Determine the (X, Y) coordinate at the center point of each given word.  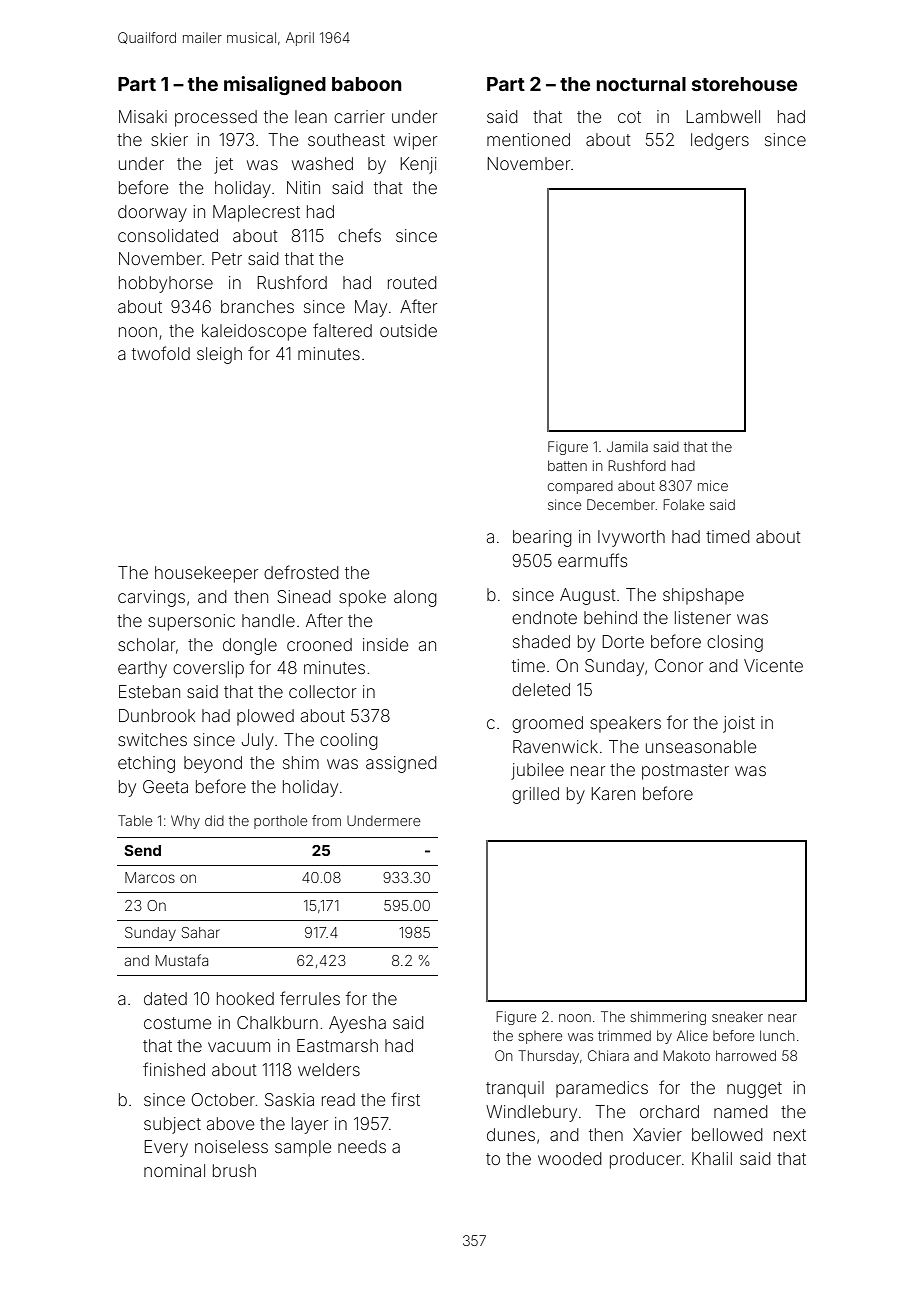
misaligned (275, 85)
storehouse (744, 84)
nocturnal (641, 84)
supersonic (191, 622)
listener (703, 617)
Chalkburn (277, 1022)
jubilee (537, 771)
